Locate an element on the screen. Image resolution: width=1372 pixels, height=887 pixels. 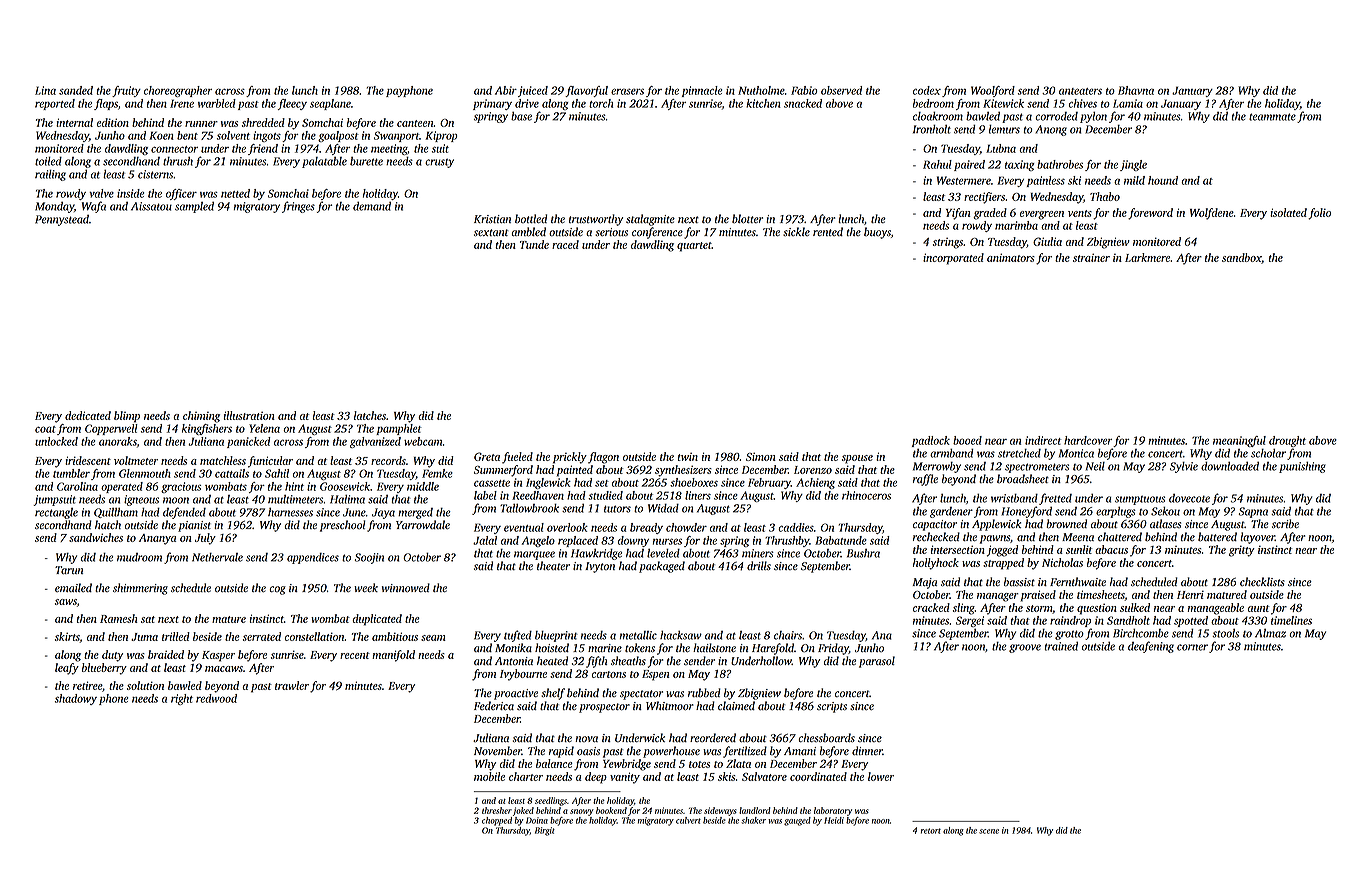
leafy is located at coordinates (67, 669).
